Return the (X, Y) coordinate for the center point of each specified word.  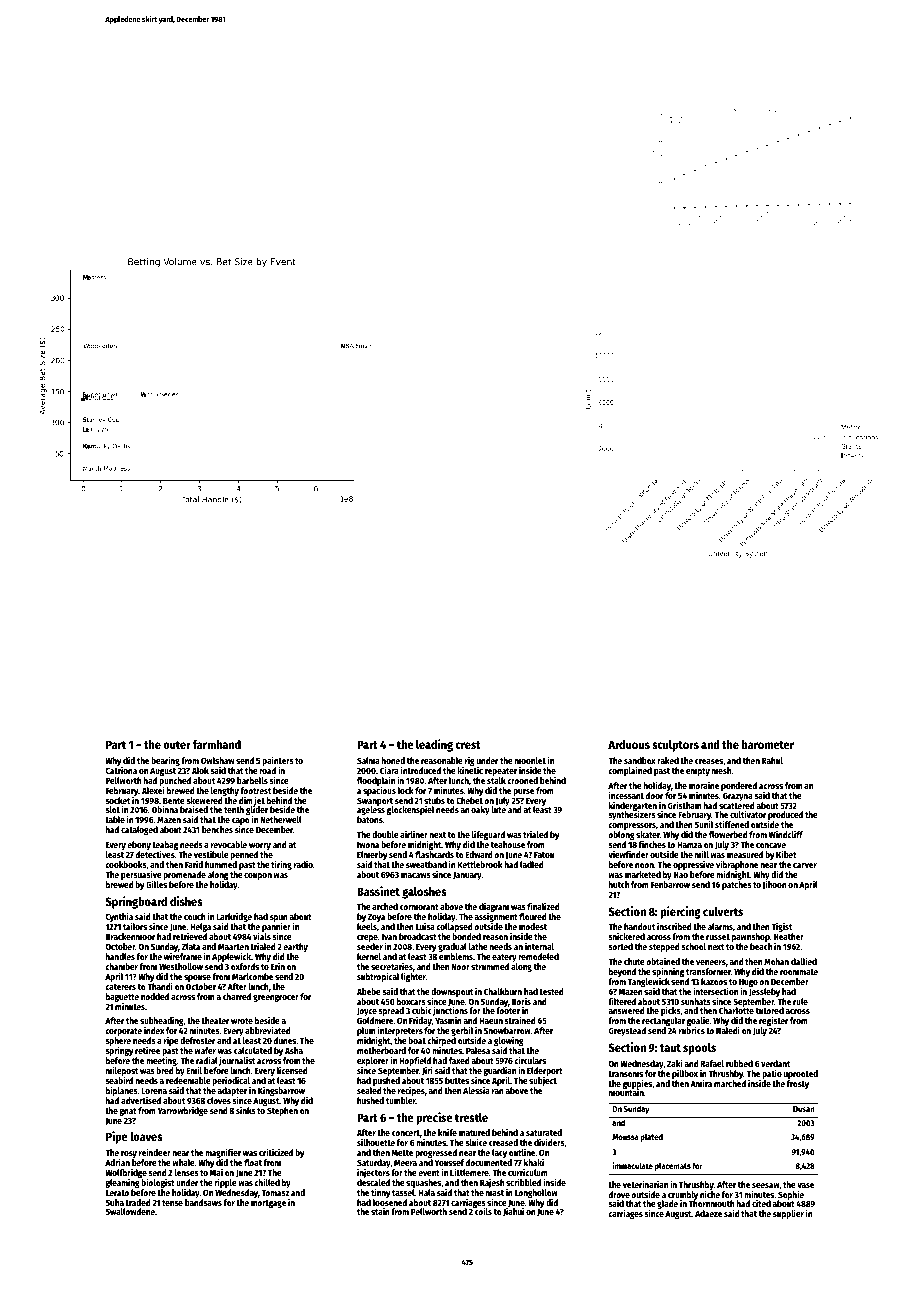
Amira (701, 1083)
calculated (253, 1050)
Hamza (689, 845)
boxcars (411, 1001)
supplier (788, 1214)
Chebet (469, 800)
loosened (390, 1202)
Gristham (684, 805)
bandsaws (203, 1202)
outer (177, 745)
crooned (522, 780)
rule (800, 1001)
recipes (411, 1091)
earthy (295, 947)
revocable (229, 844)
